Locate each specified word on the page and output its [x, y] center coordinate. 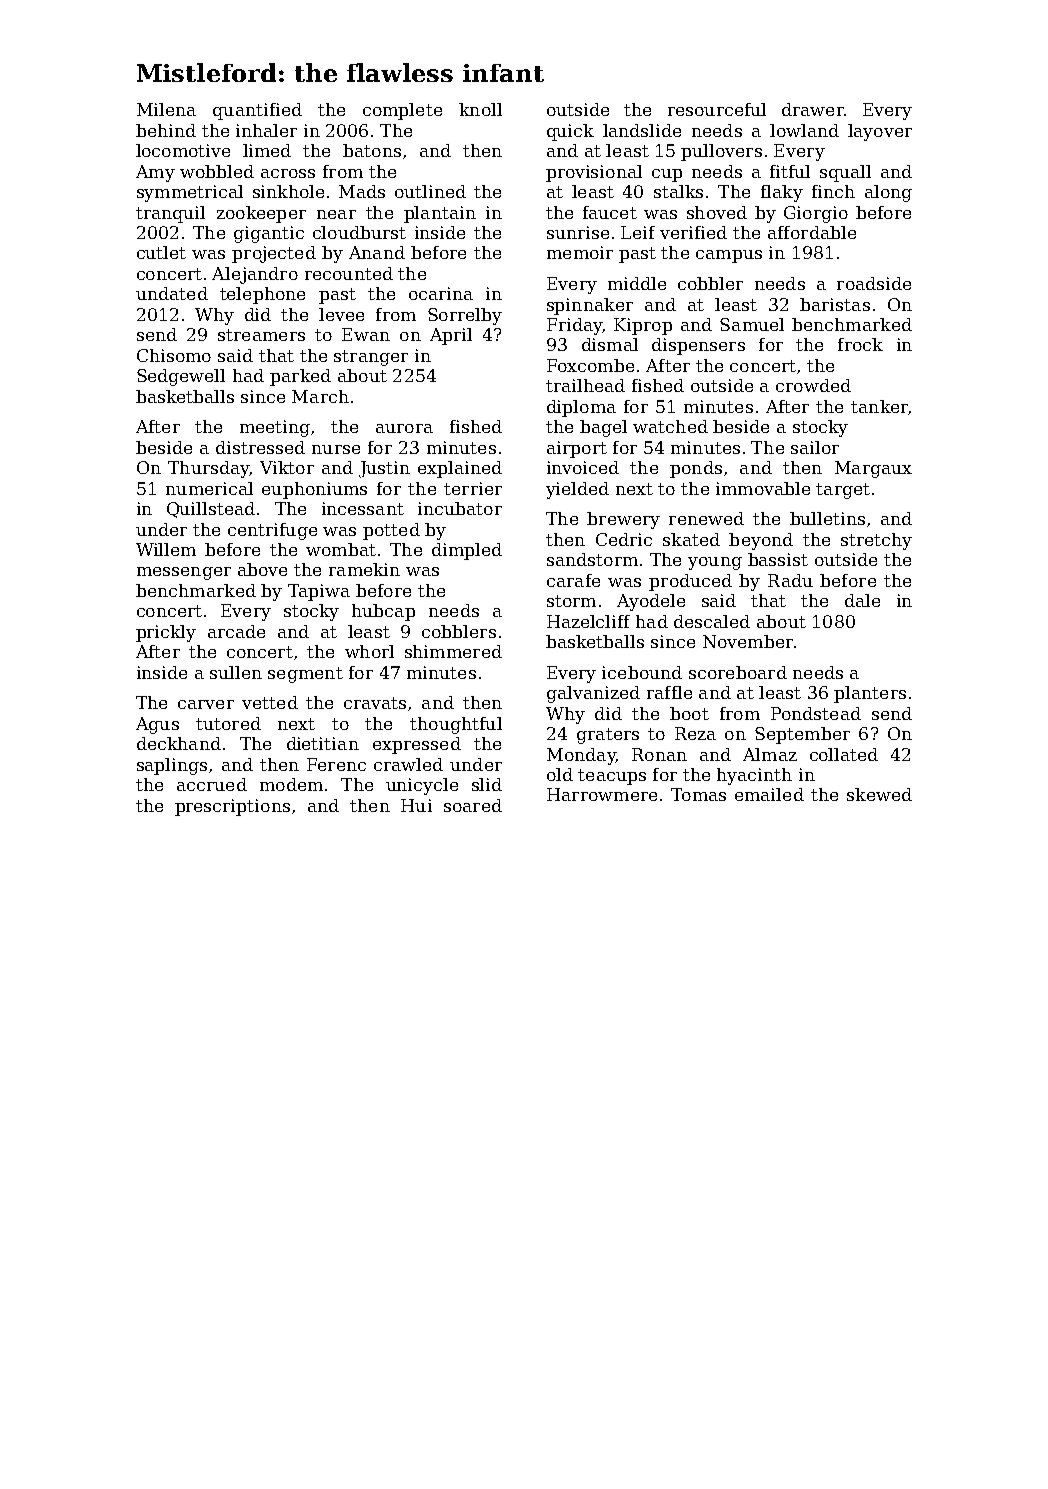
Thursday [208, 469]
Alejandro [255, 275]
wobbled [217, 171]
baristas [835, 304]
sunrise [578, 232]
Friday [574, 326]
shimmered [453, 651]
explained [460, 469]
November [748, 641]
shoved [717, 212]
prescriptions [232, 807]
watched [670, 426]
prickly [166, 633]
